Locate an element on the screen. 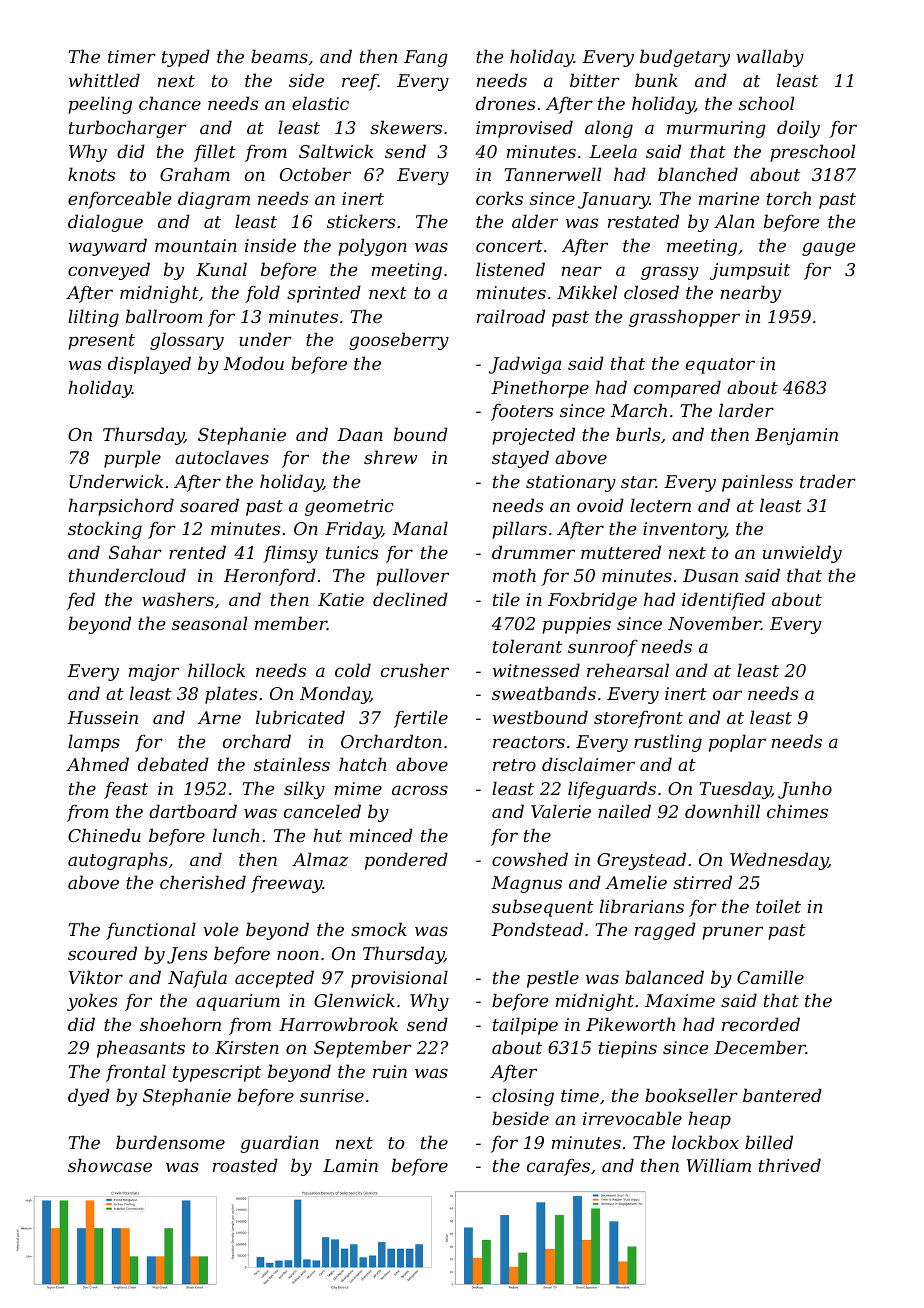  wallaby is located at coordinates (770, 58).
